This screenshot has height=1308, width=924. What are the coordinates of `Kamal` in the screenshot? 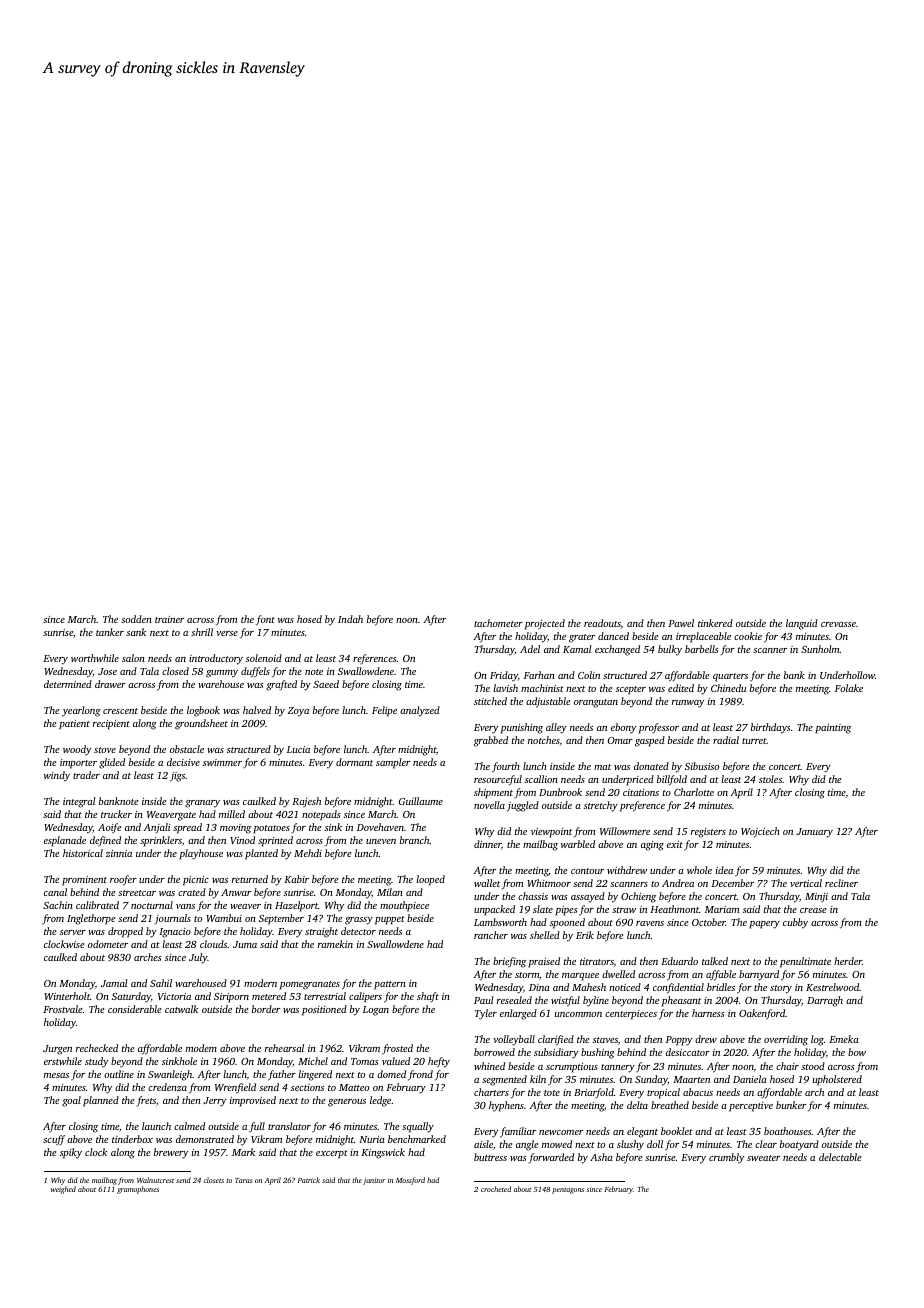 It's located at (577, 649).
